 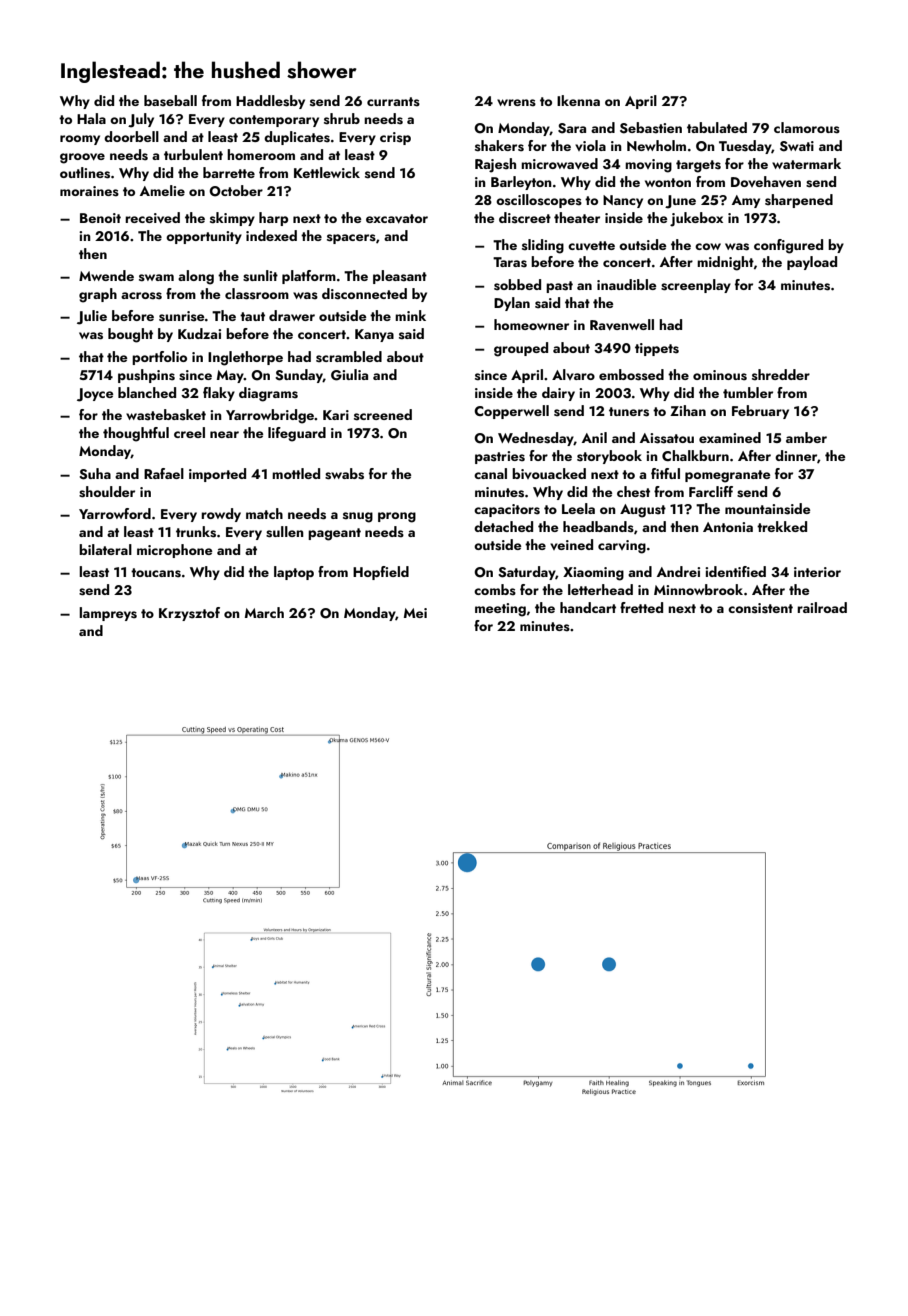 What do you see at coordinates (108, 614) in the image?
I see `lampreys` at bounding box center [108, 614].
